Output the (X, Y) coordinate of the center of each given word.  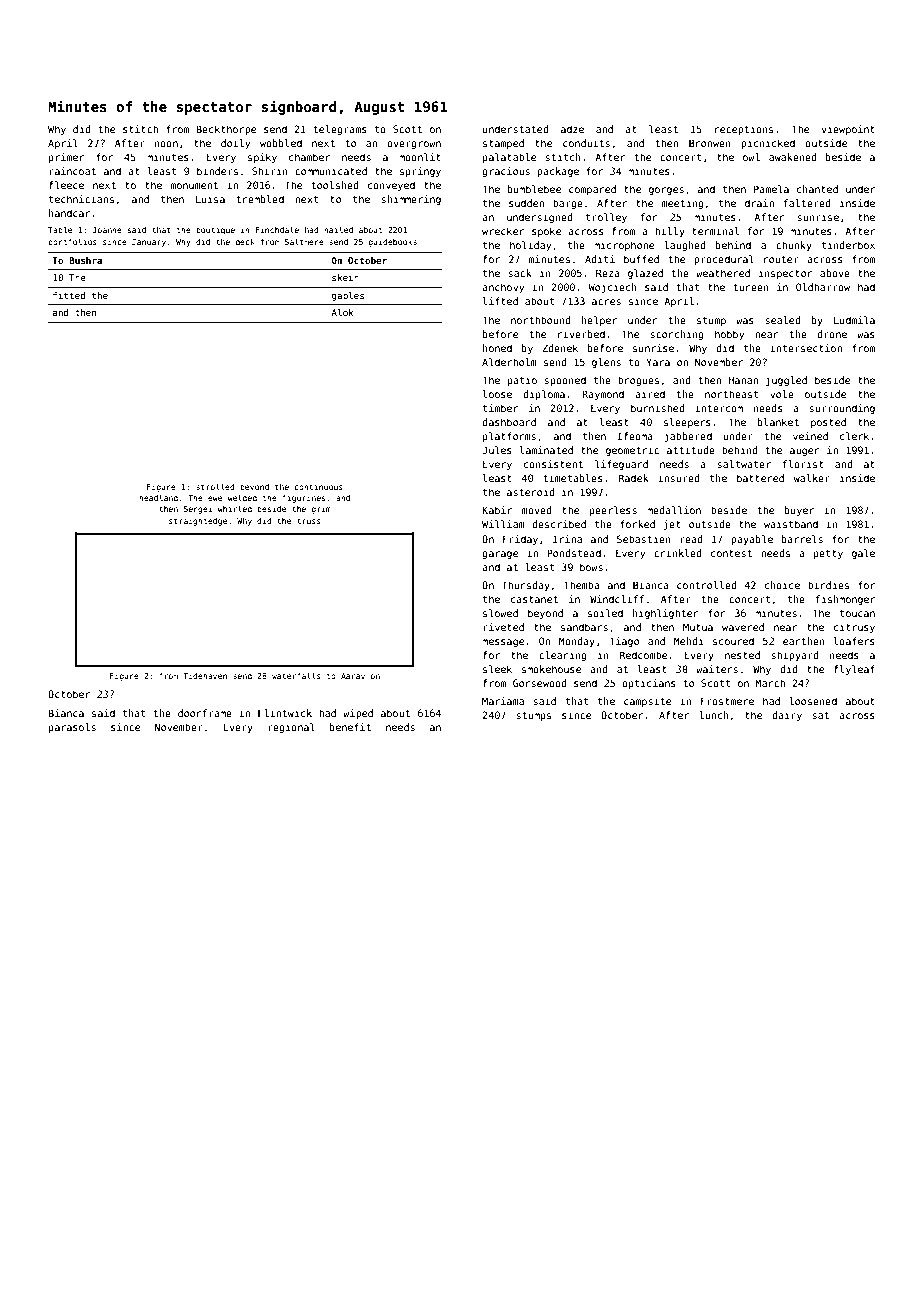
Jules (497, 450)
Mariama (503, 701)
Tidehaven (205, 676)
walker (812, 478)
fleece (66, 185)
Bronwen (710, 143)
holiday (530, 246)
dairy (787, 716)
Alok (342, 312)
